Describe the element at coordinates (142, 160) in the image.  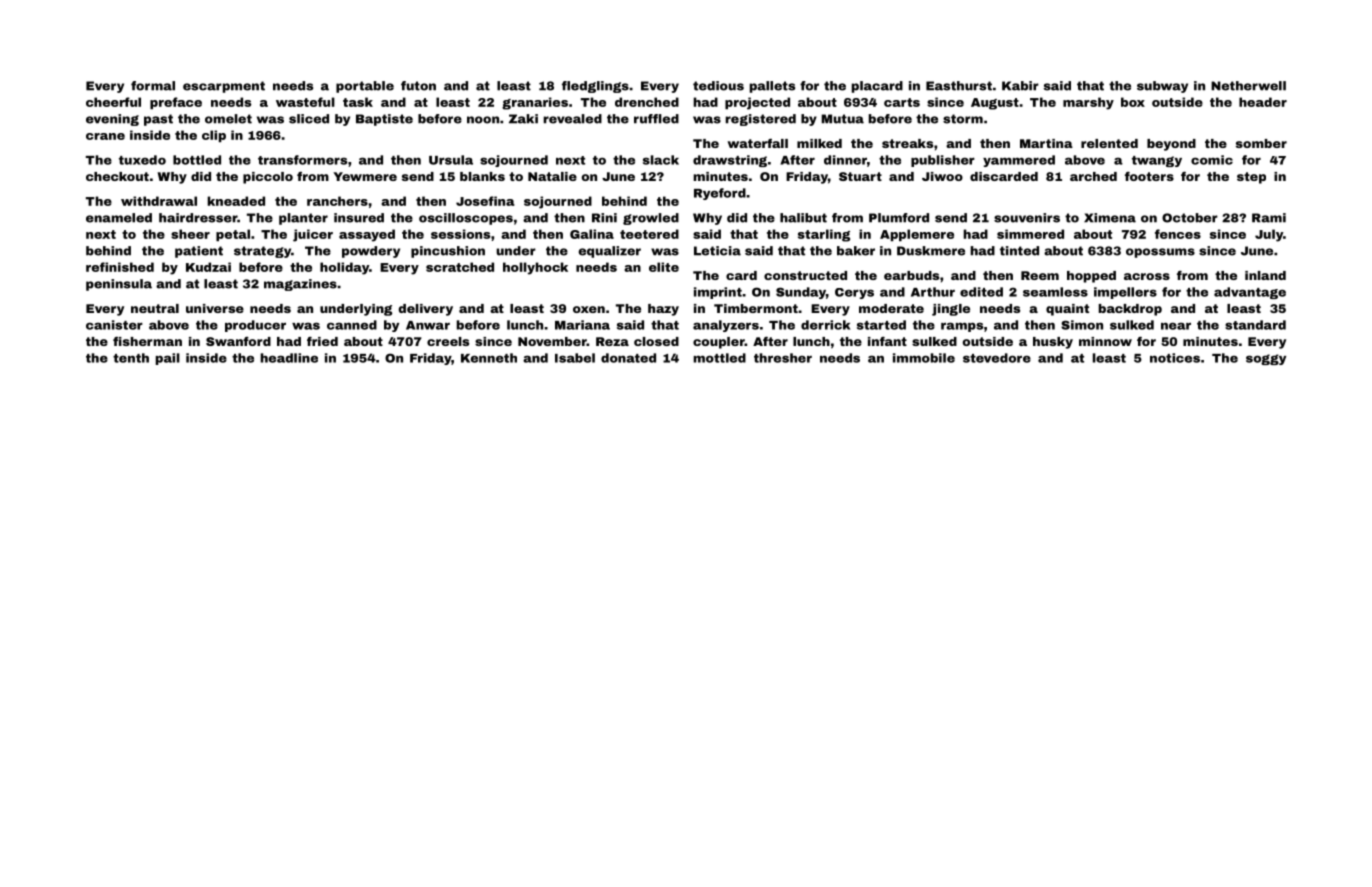
I see `tuxedo` at that location.
